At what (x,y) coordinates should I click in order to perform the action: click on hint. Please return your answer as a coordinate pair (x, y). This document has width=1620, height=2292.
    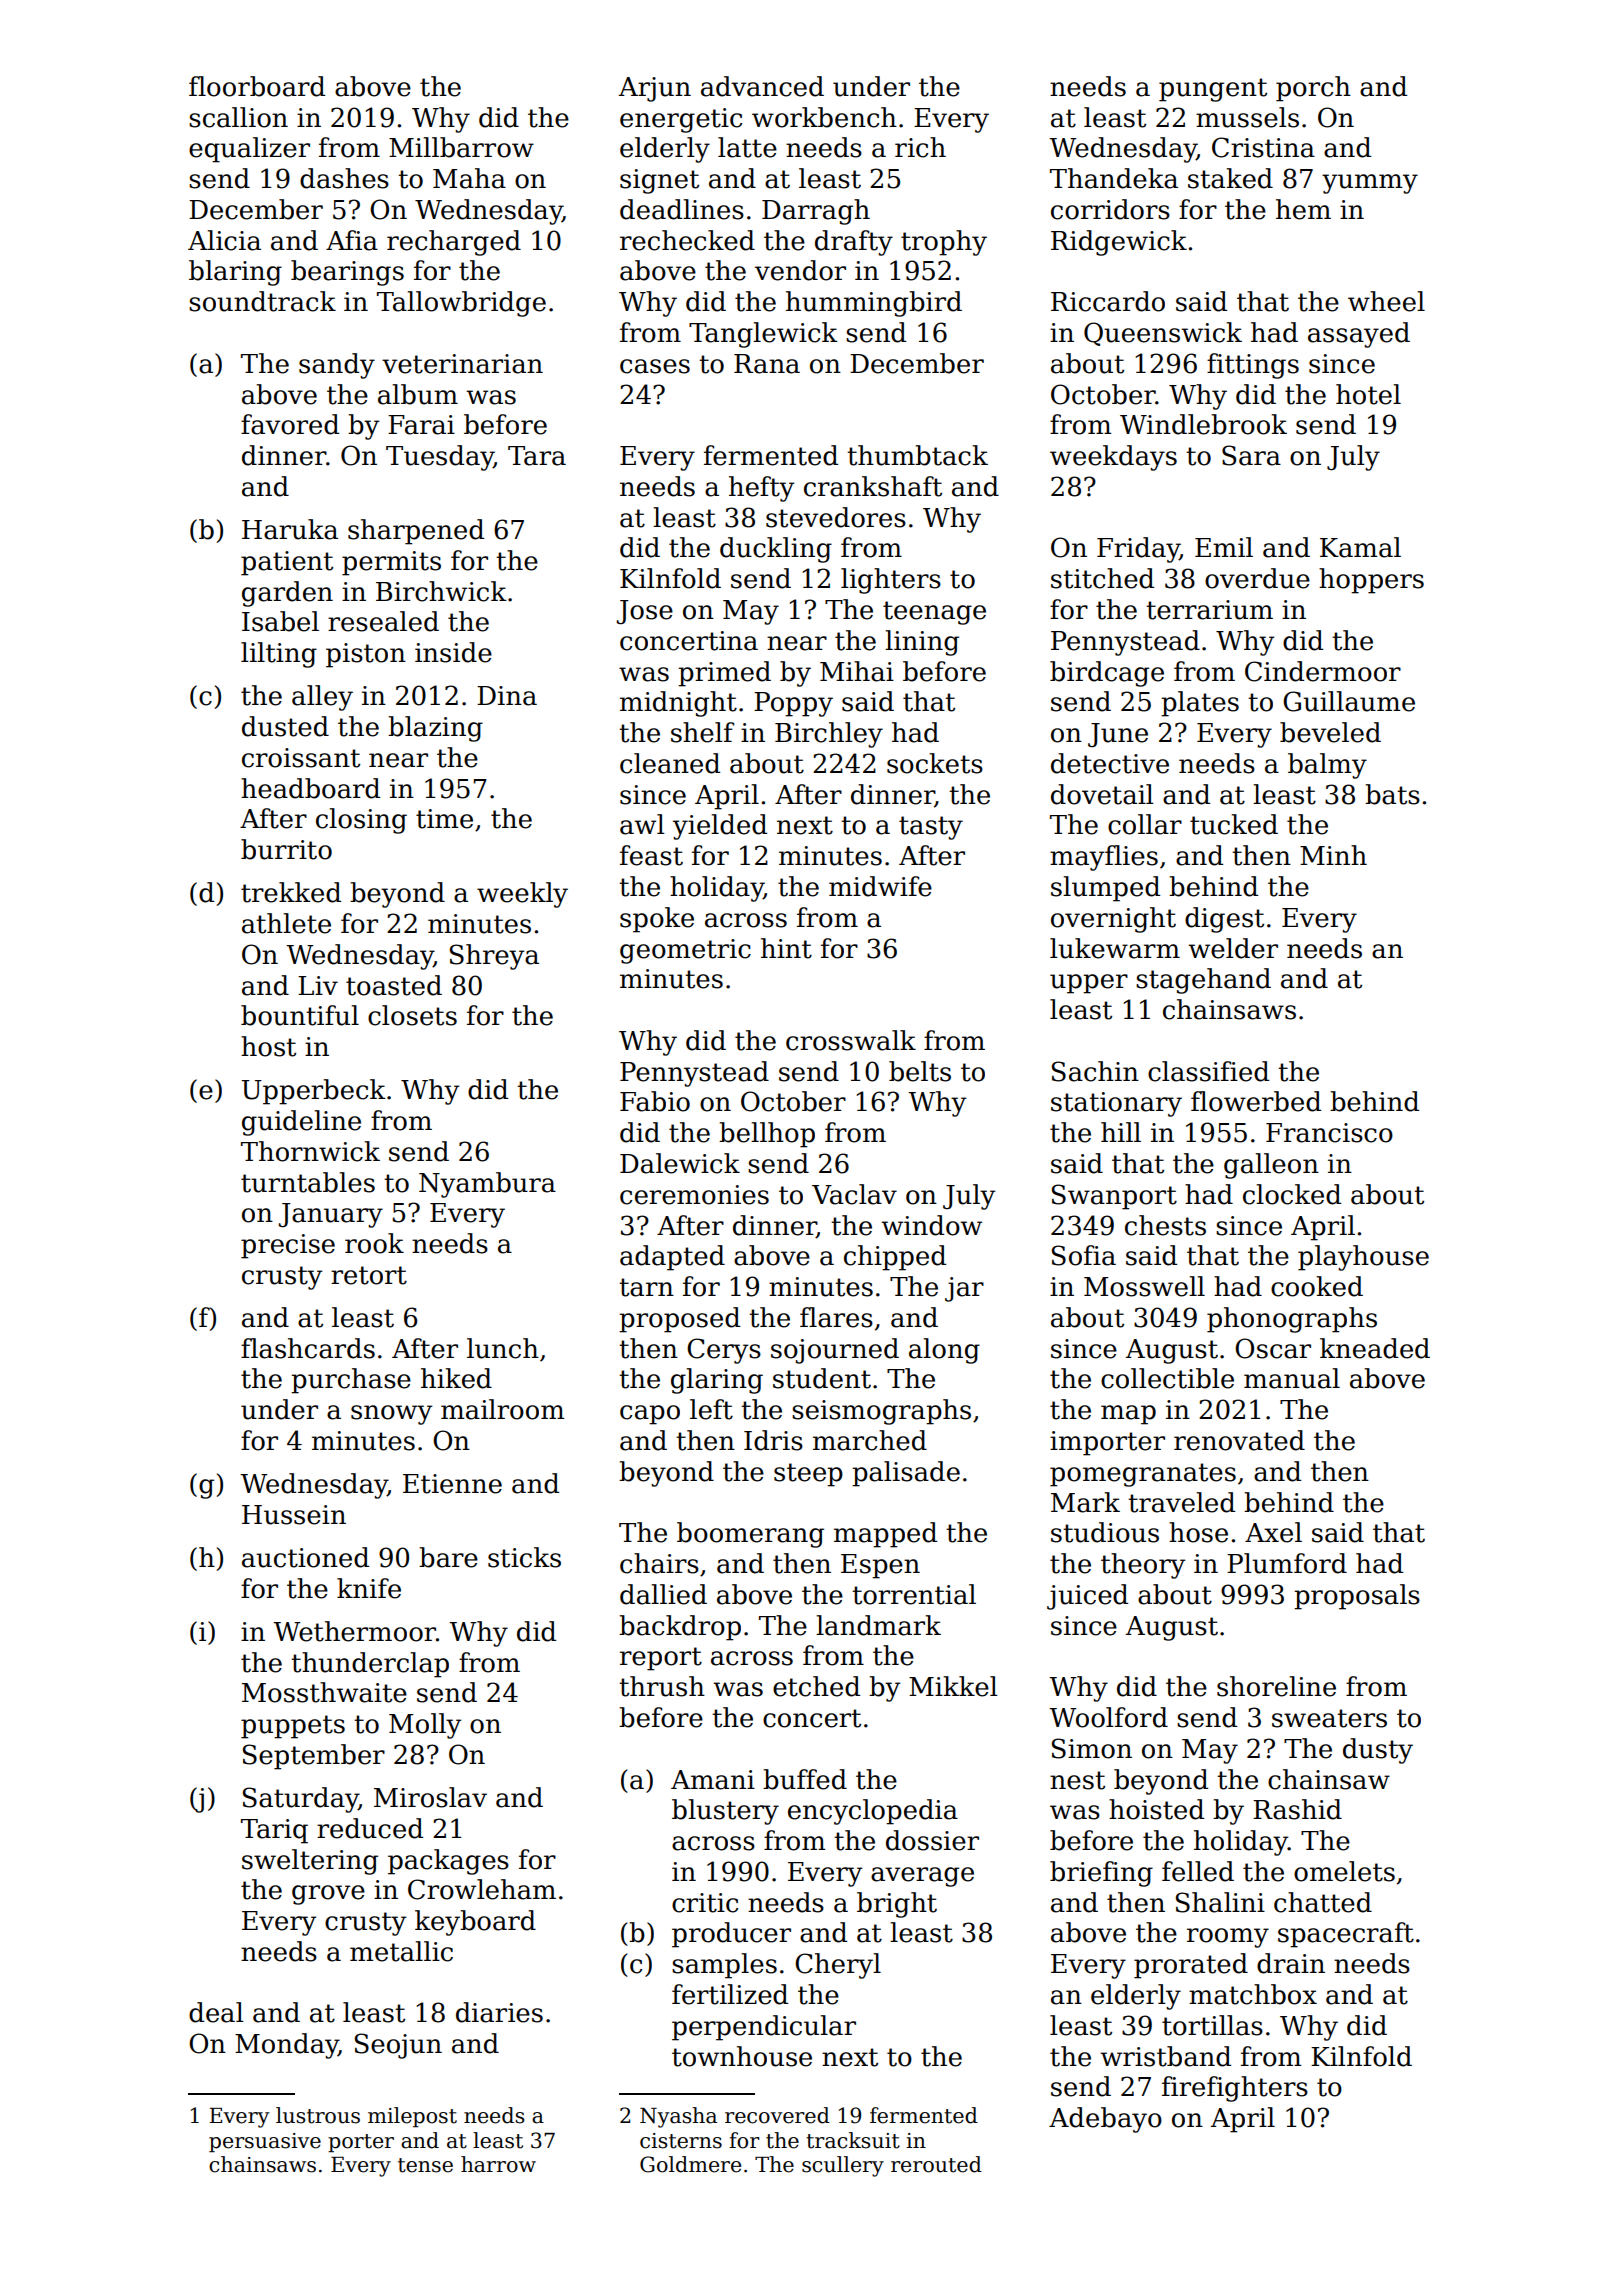
    Looking at the image, I should click on (786, 948).
